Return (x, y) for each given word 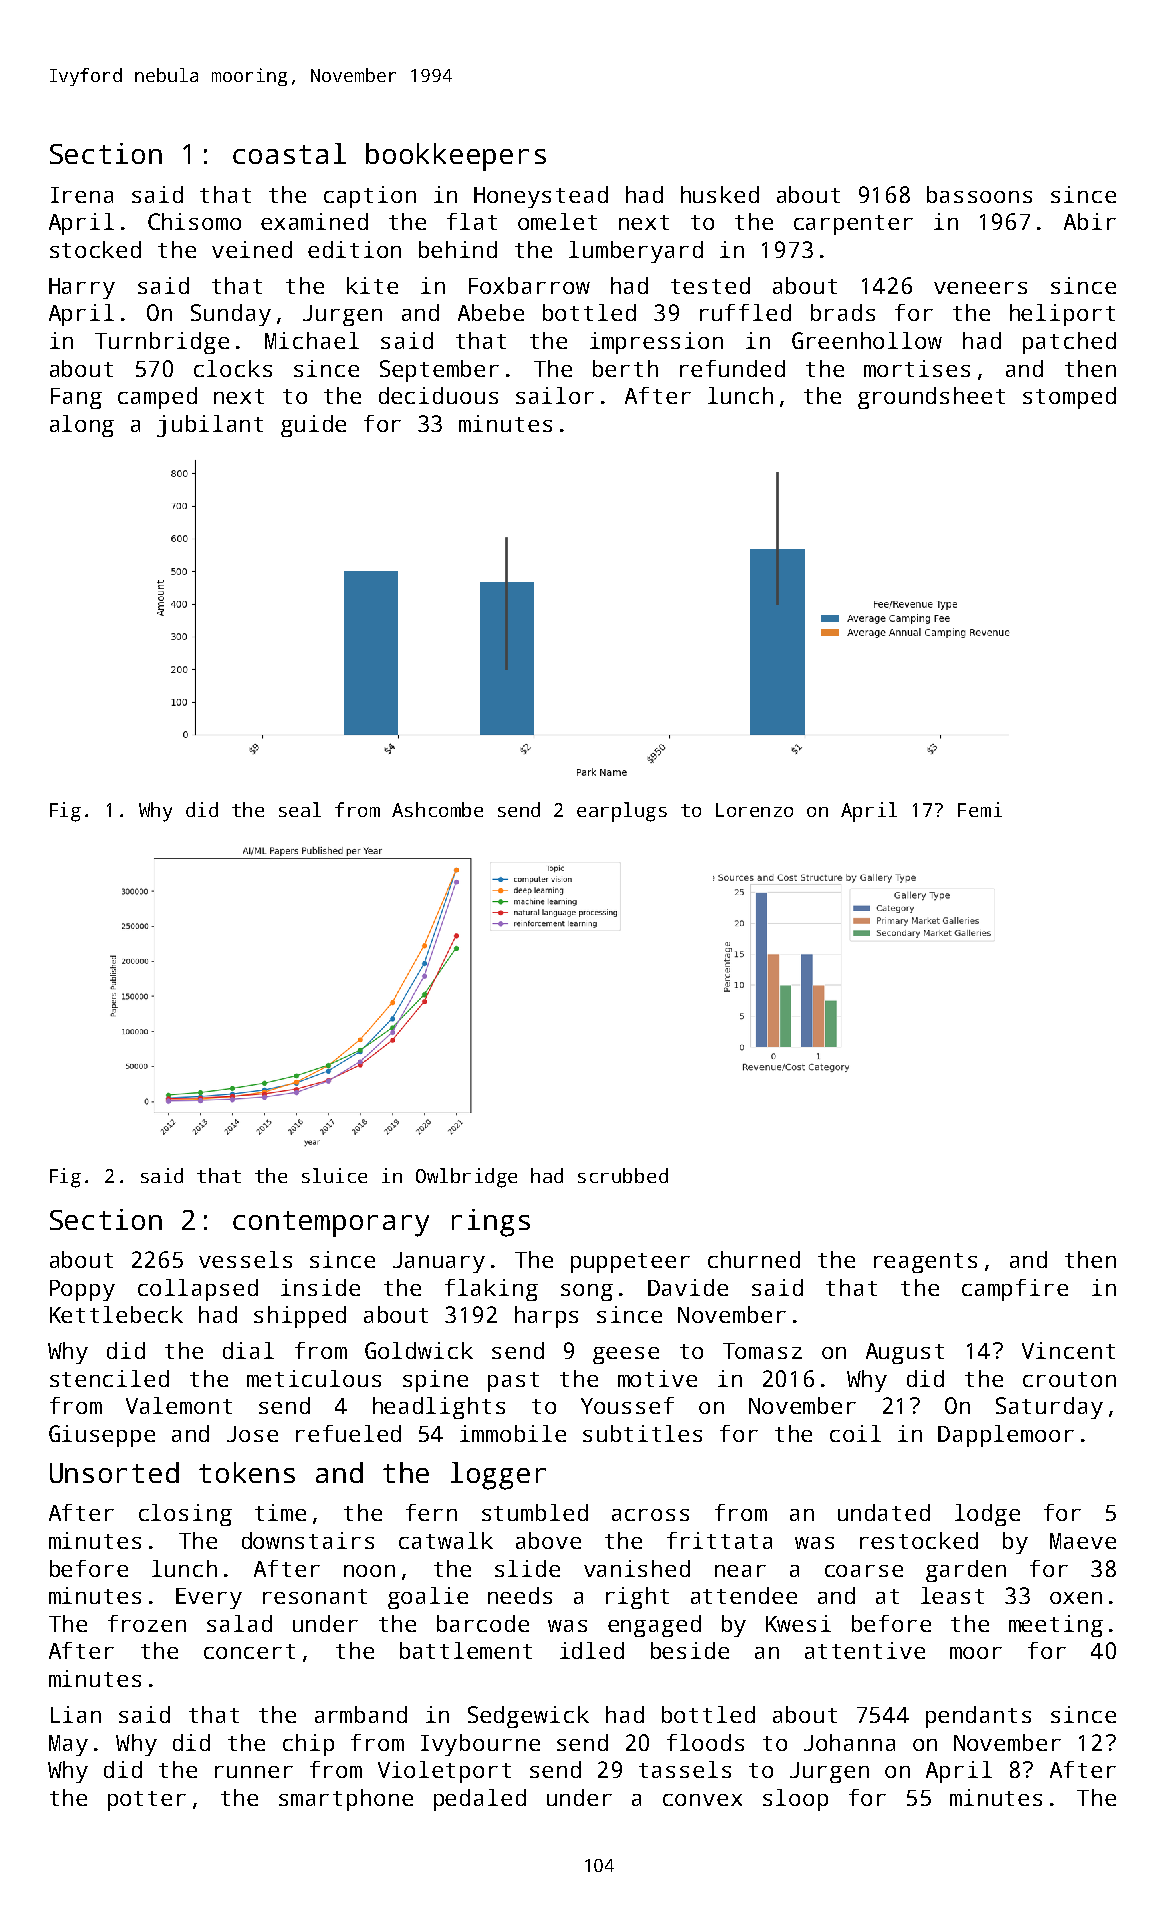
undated (884, 1512)
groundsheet (931, 398)
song (587, 1292)
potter (147, 1801)
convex (702, 1800)
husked (720, 194)
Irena (82, 195)
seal (300, 809)
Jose (252, 1434)
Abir (1090, 221)
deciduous (438, 395)
